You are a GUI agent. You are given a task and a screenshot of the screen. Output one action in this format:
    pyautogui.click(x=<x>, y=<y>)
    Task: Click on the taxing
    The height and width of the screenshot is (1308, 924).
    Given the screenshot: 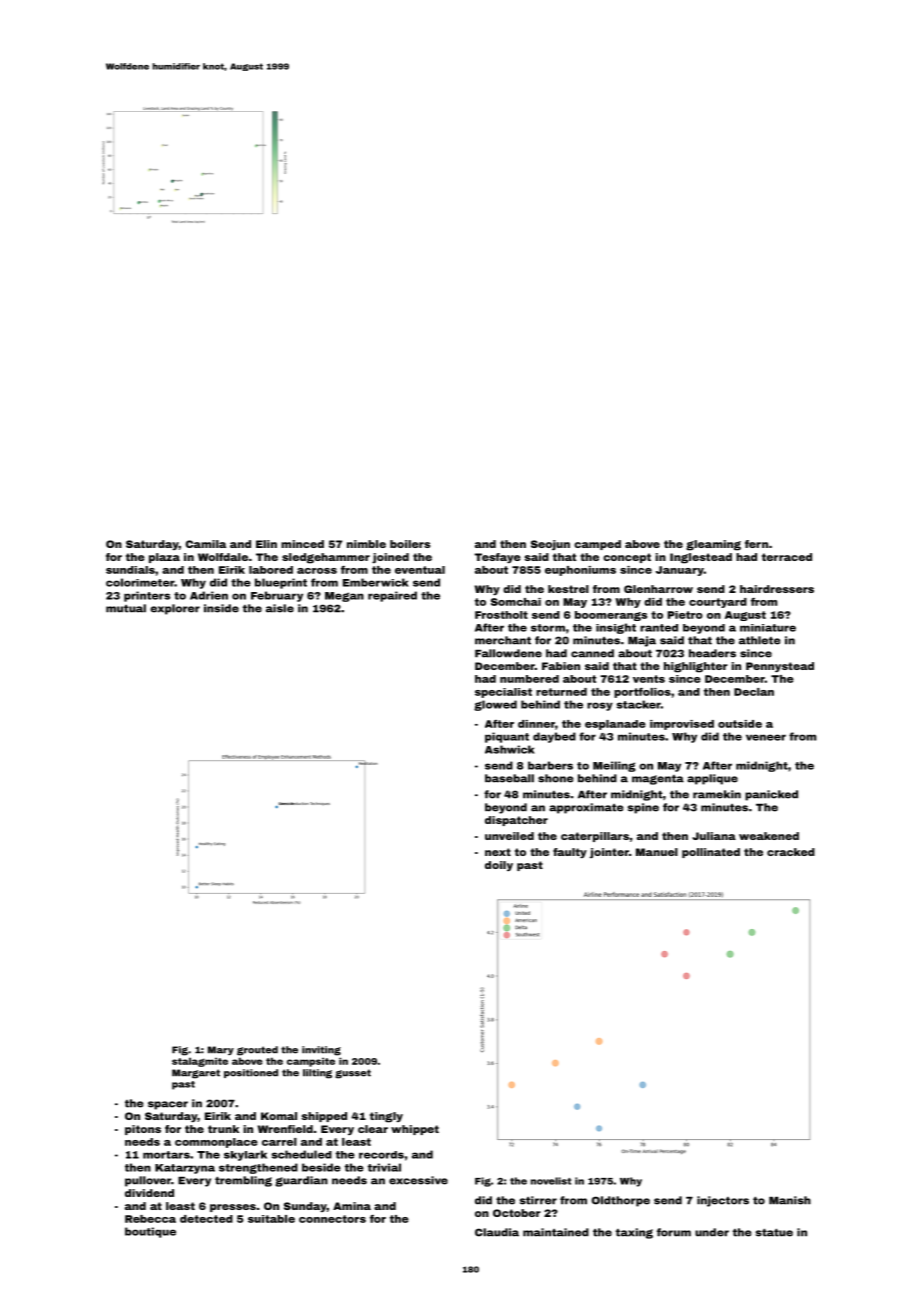 What is the action you would take?
    pyautogui.click(x=634, y=1233)
